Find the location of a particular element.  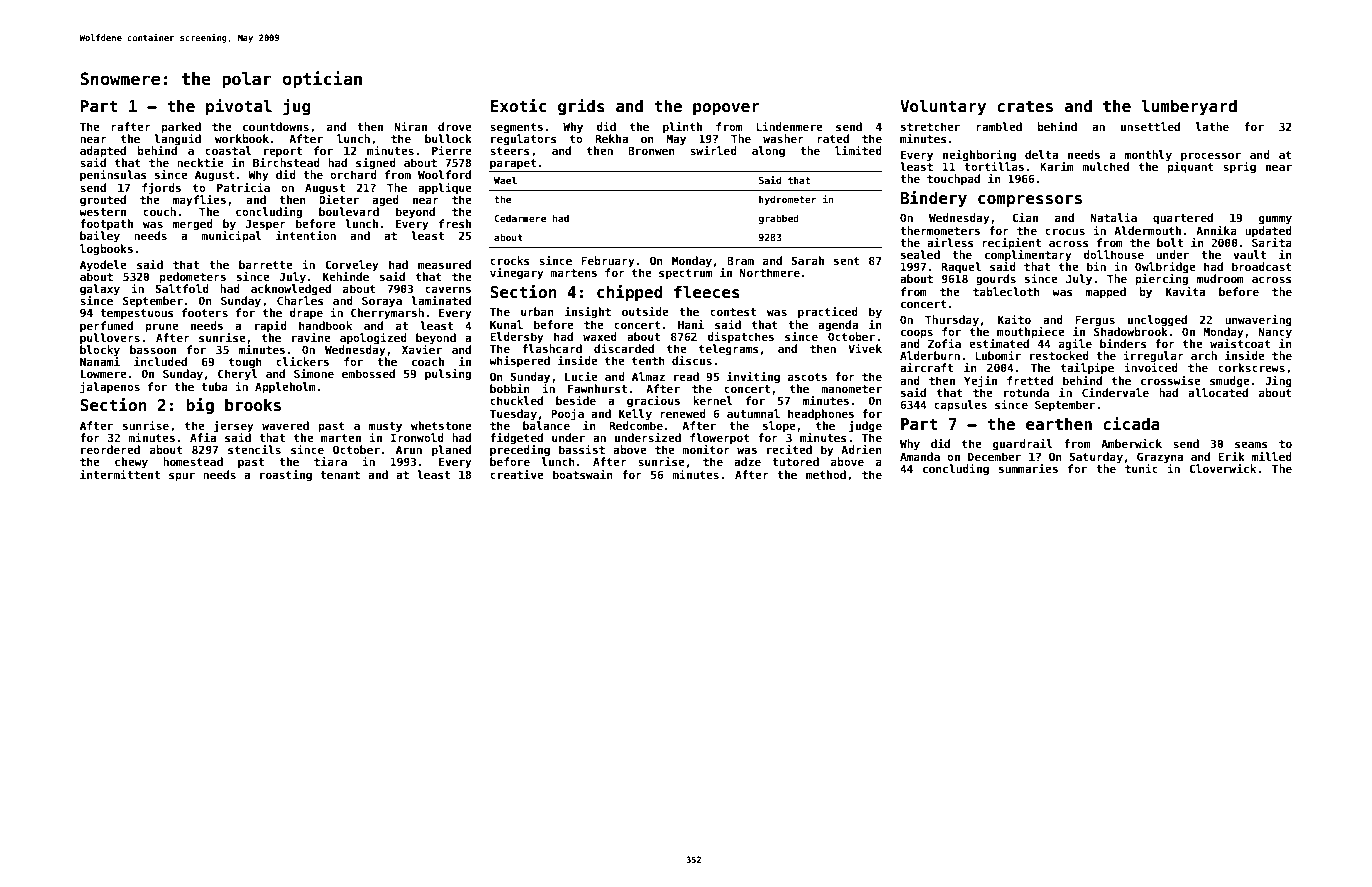

musty is located at coordinates (385, 427).
